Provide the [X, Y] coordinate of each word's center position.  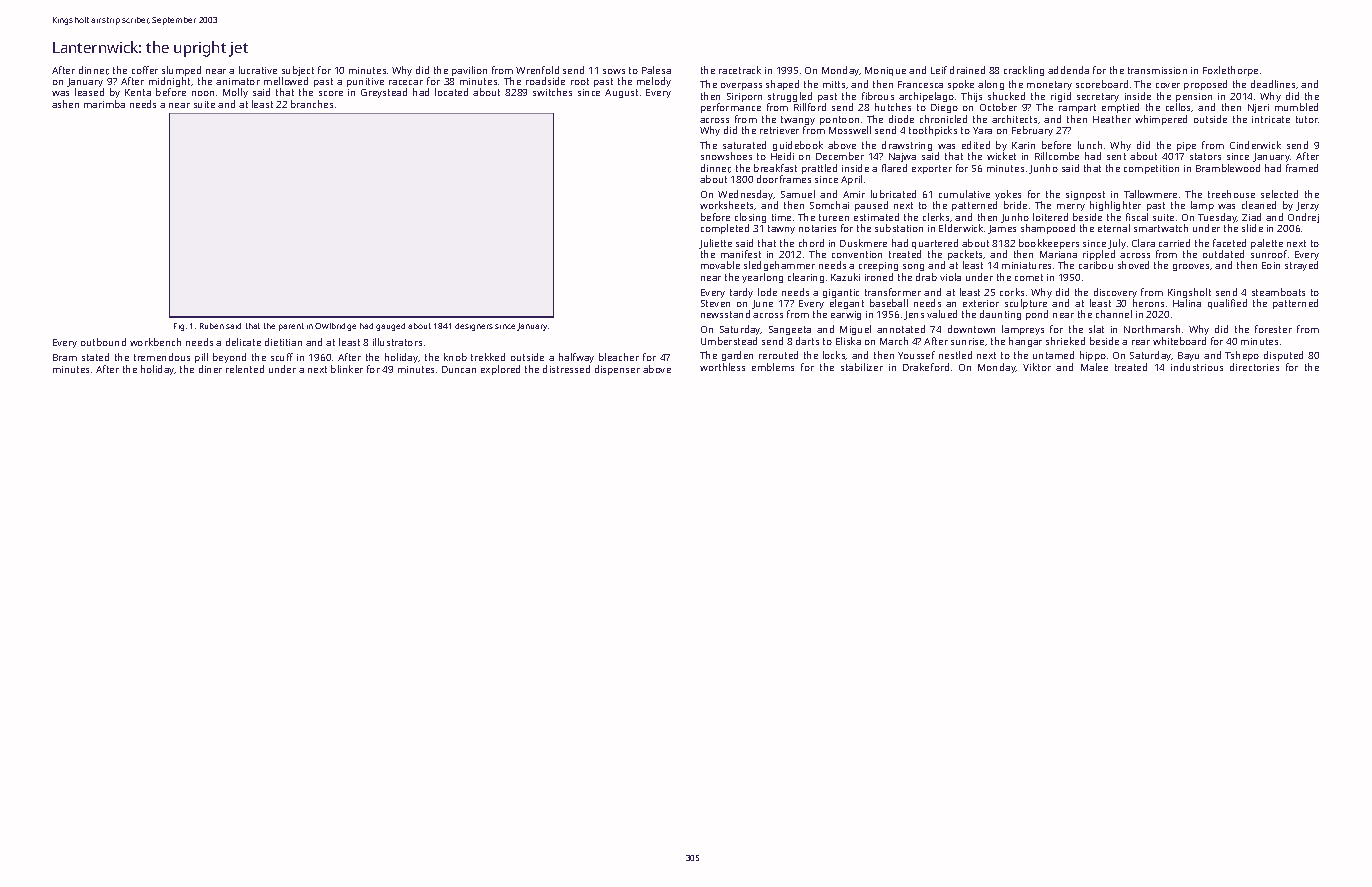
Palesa [656, 70]
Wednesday [746, 195]
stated [95, 357]
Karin [1023, 145]
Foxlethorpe [1230, 71]
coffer [145, 70]
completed [725, 229]
